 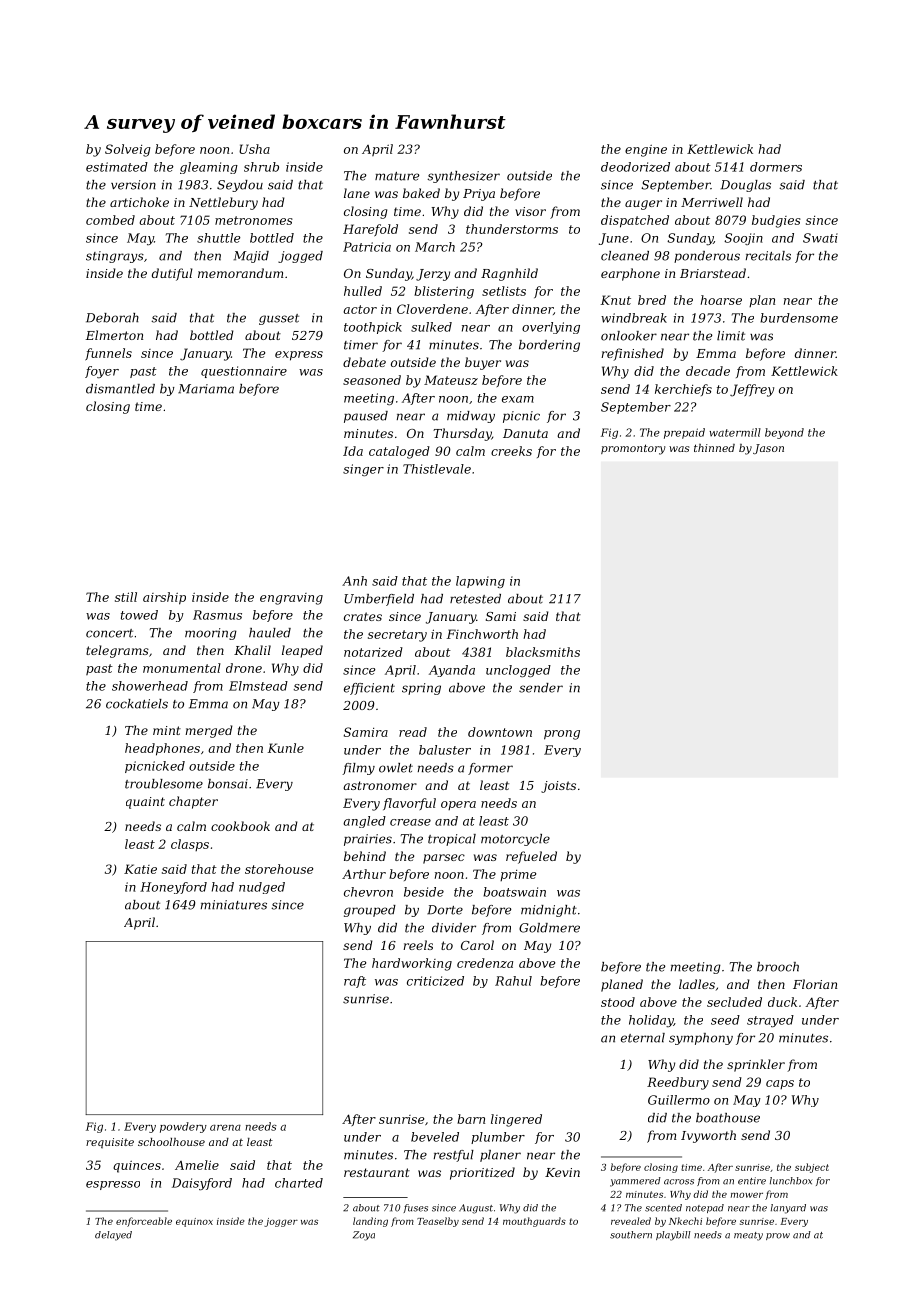 I want to click on Usha, so click(x=254, y=149).
